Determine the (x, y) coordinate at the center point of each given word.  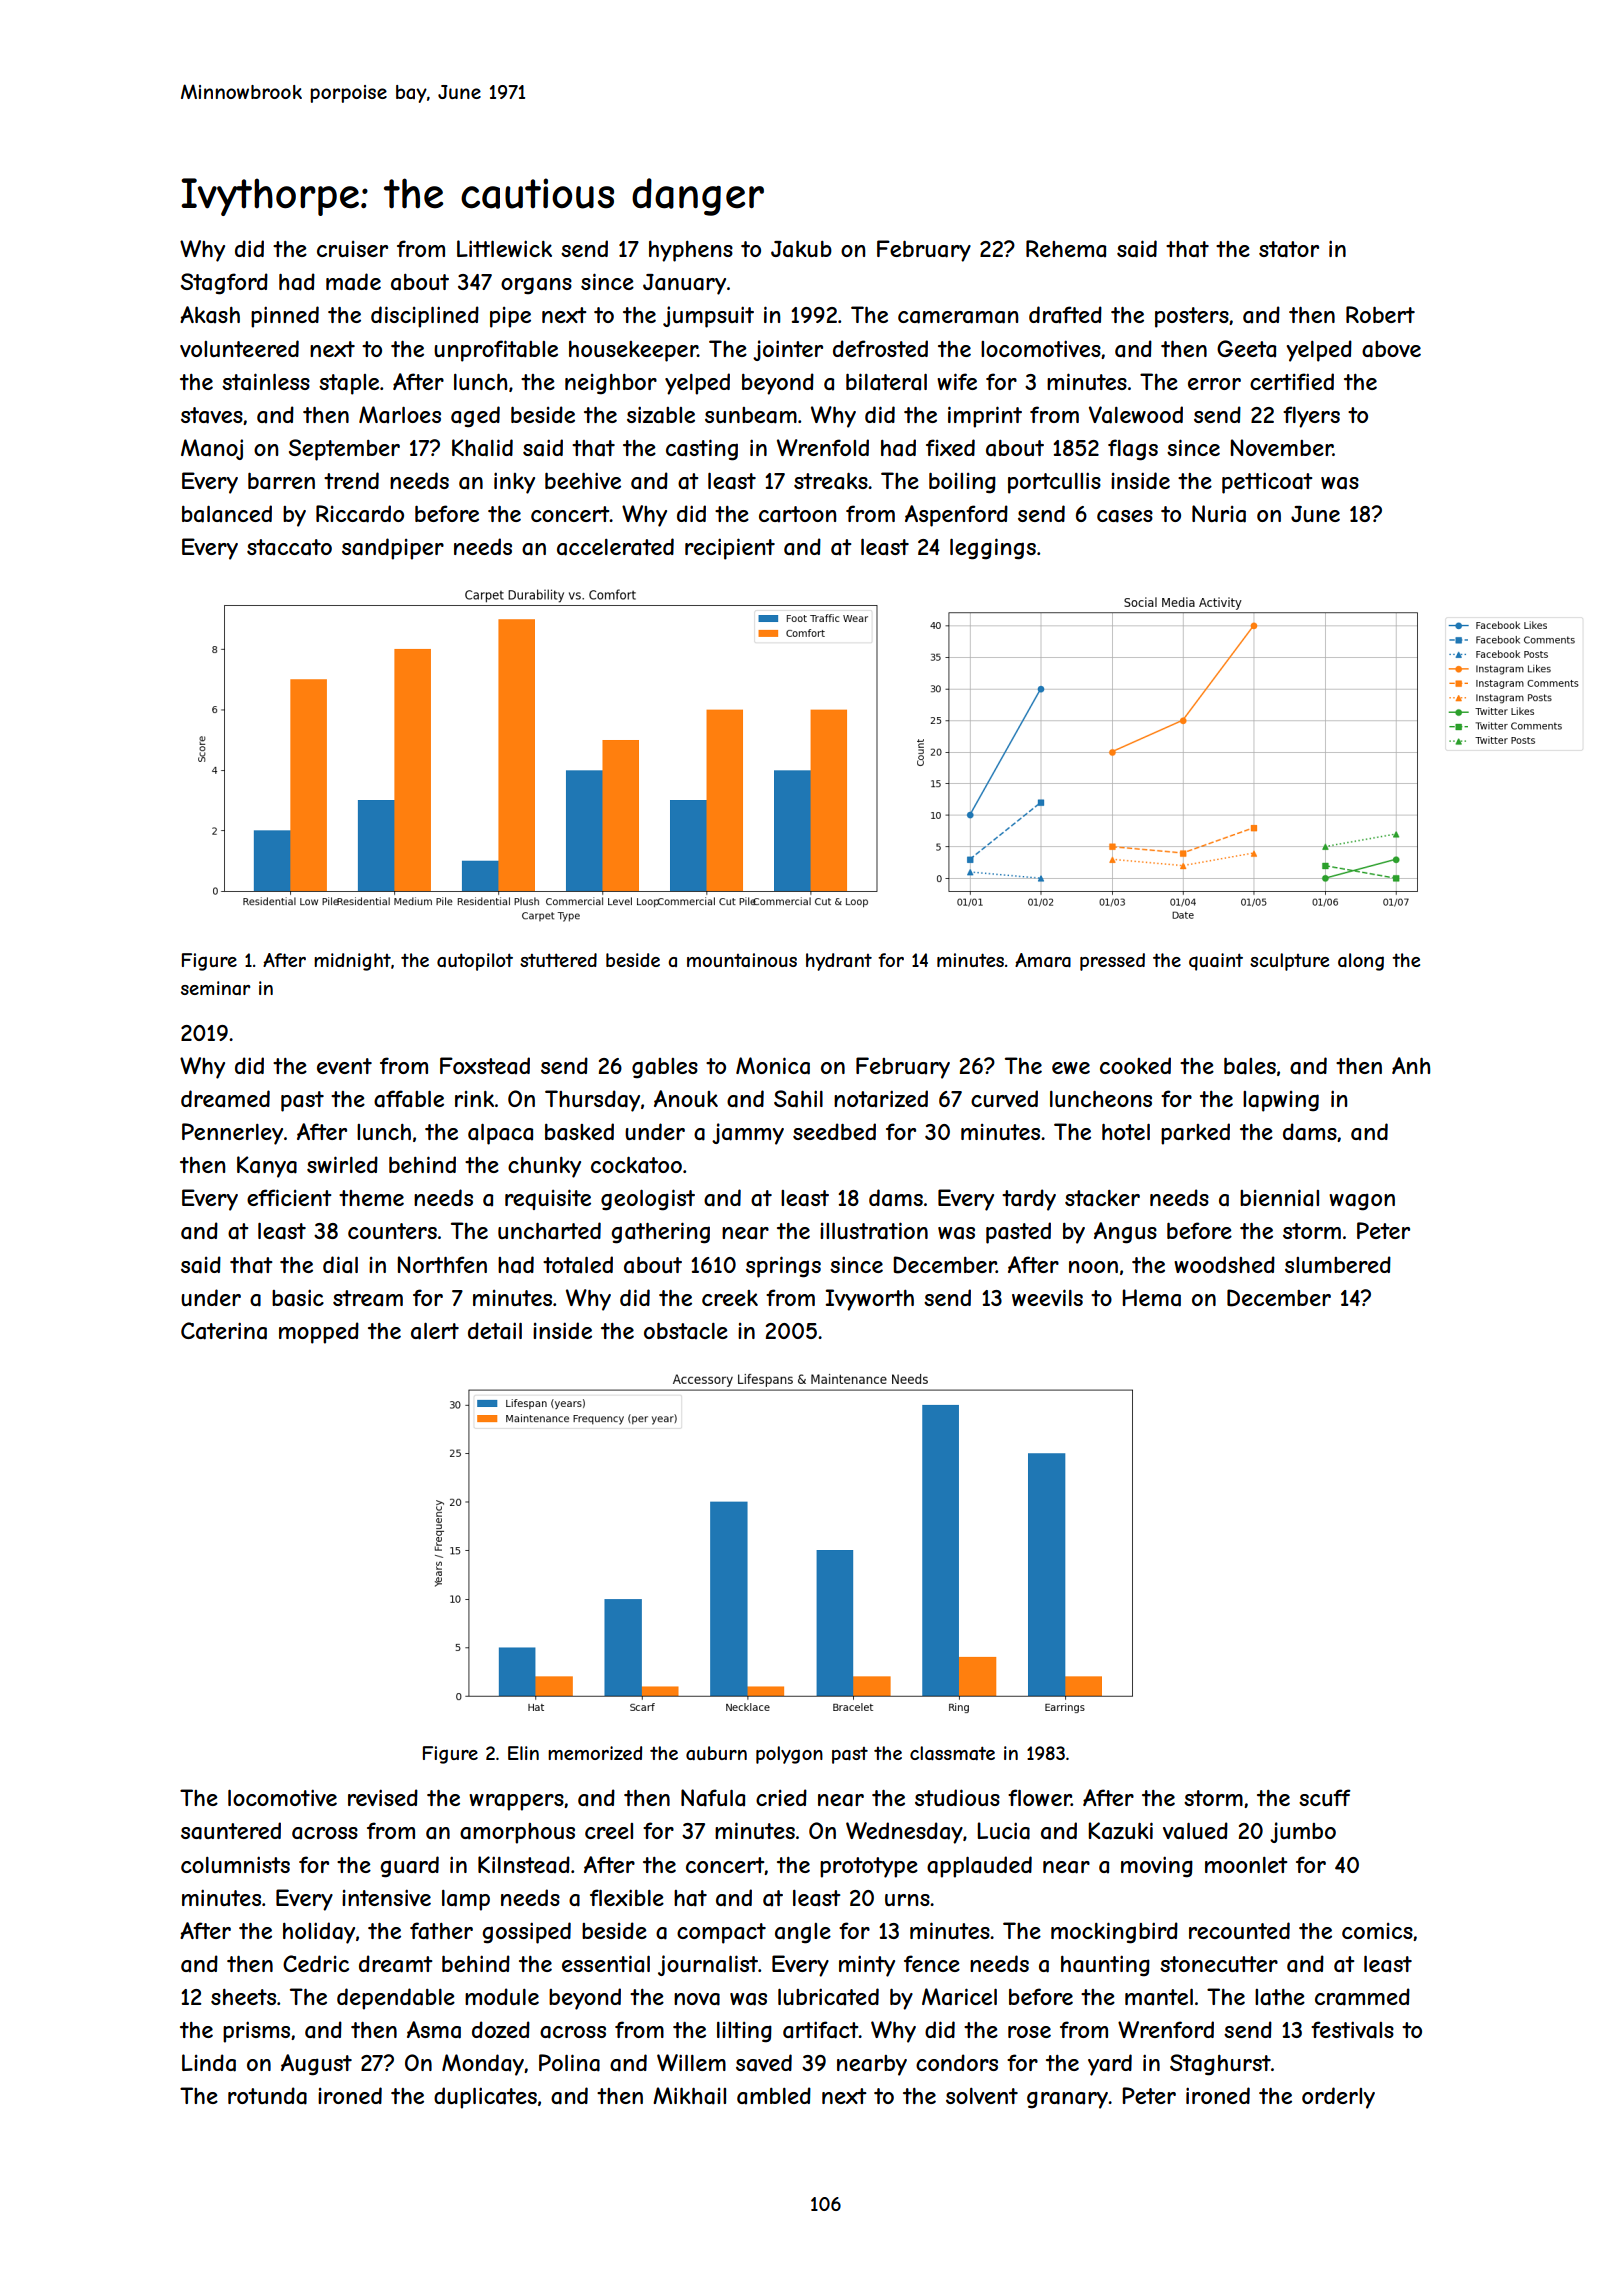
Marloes (400, 415)
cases (1125, 516)
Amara (1043, 960)
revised (383, 1797)
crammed (1362, 1997)
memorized (595, 1753)
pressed (1112, 962)
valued (1195, 1831)
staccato (289, 547)
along (1361, 962)
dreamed (225, 1099)
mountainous (742, 960)
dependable (396, 1999)
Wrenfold (823, 447)
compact (721, 1933)
